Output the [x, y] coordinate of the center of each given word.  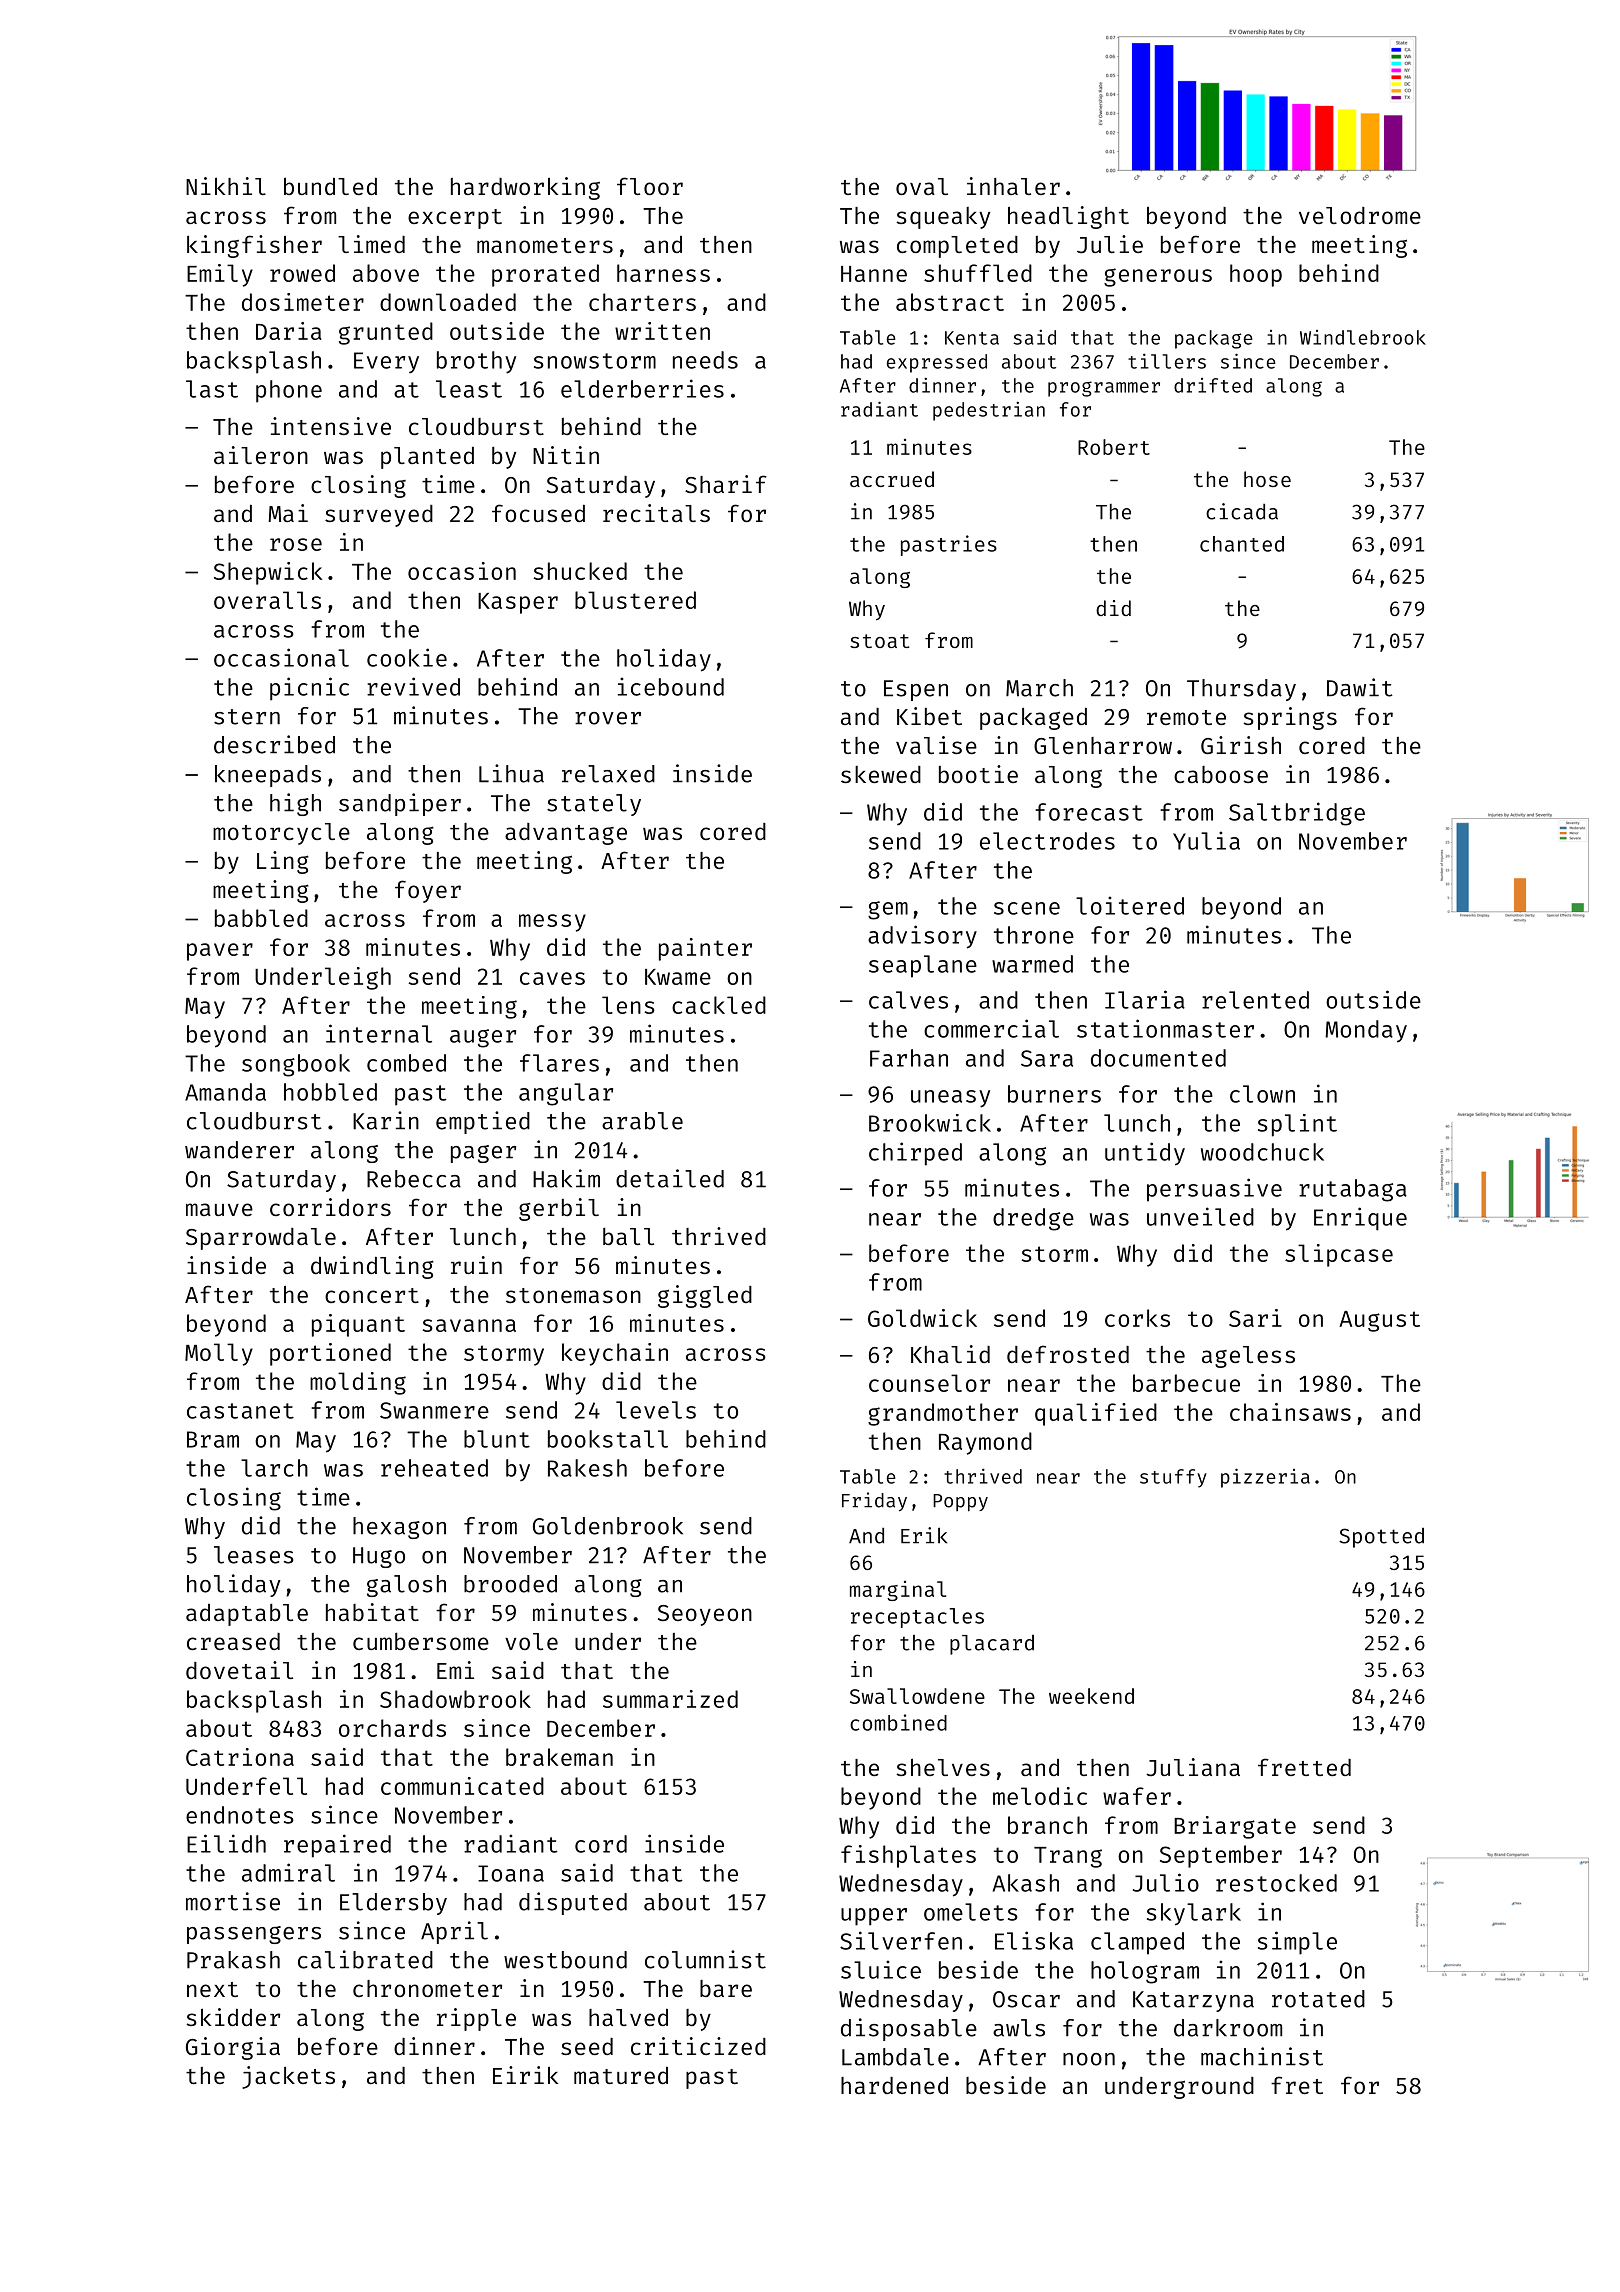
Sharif [726, 484]
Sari [1255, 1318]
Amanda [225, 1092]
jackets [288, 2077]
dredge [1033, 1219]
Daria [288, 331]
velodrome [1360, 215]
